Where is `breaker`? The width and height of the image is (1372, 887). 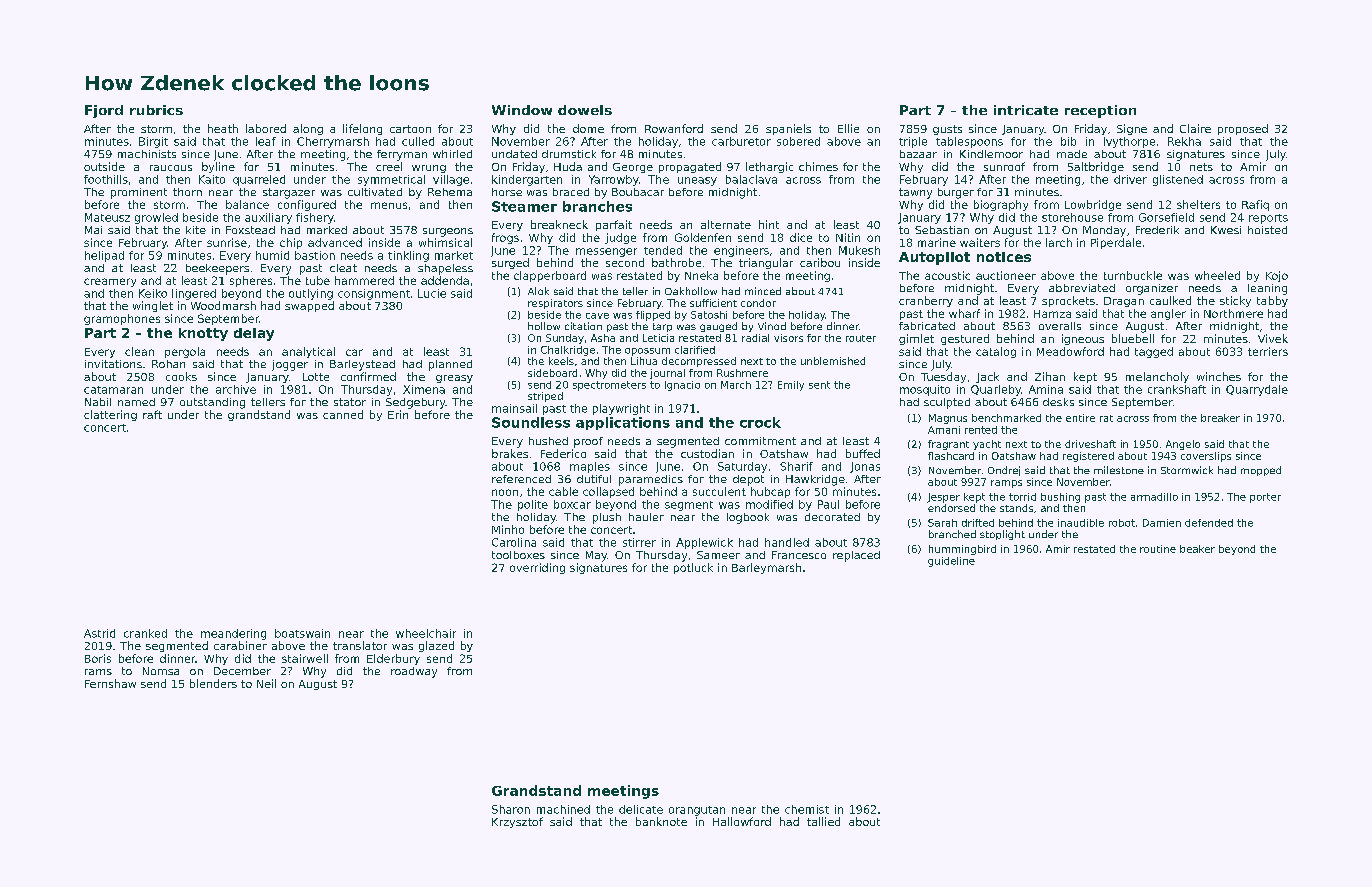
breaker is located at coordinates (1220, 418).
